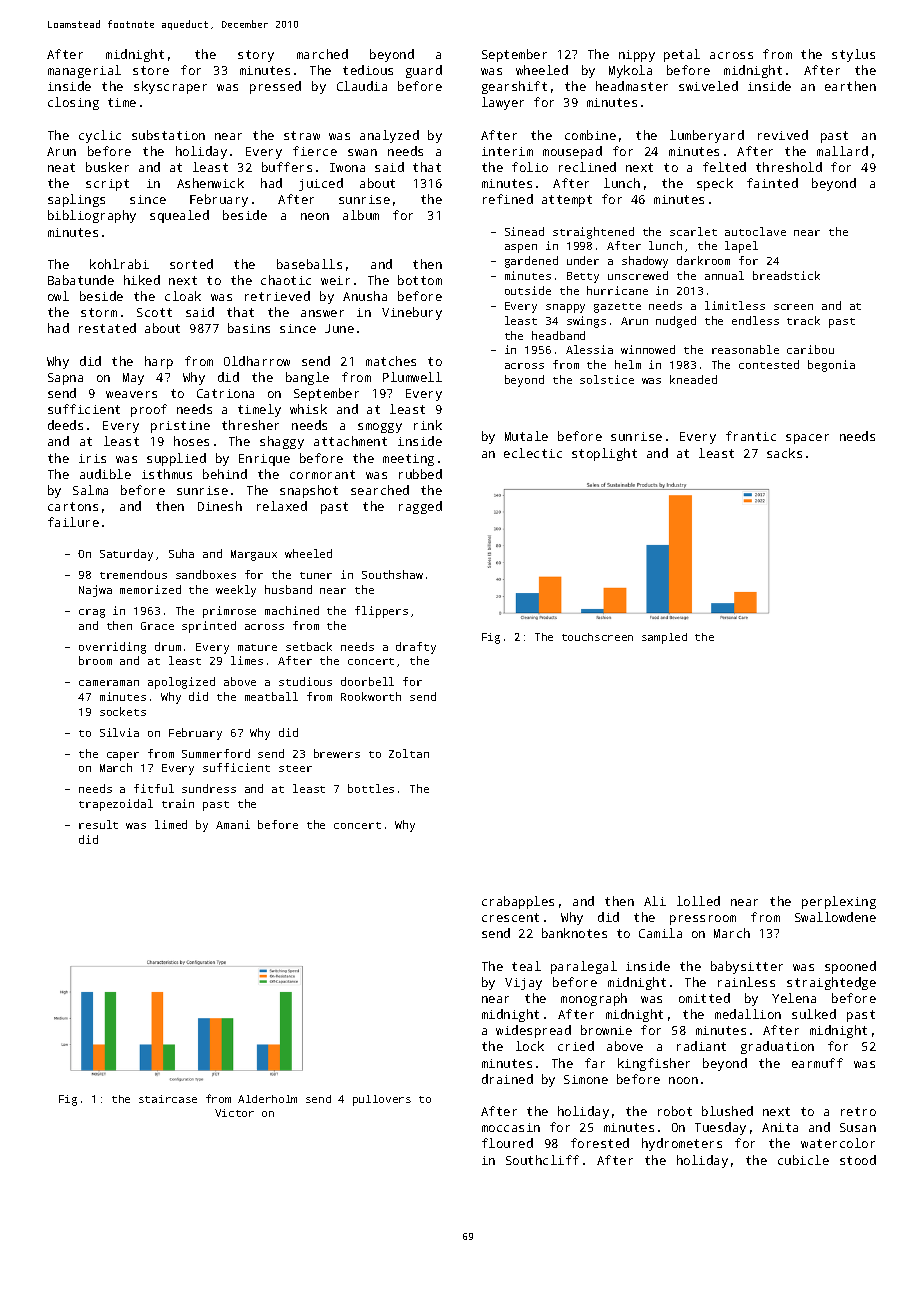 This screenshot has width=924, height=1314. Describe the element at coordinates (371, 788) in the screenshot. I see `bottles` at that location.
